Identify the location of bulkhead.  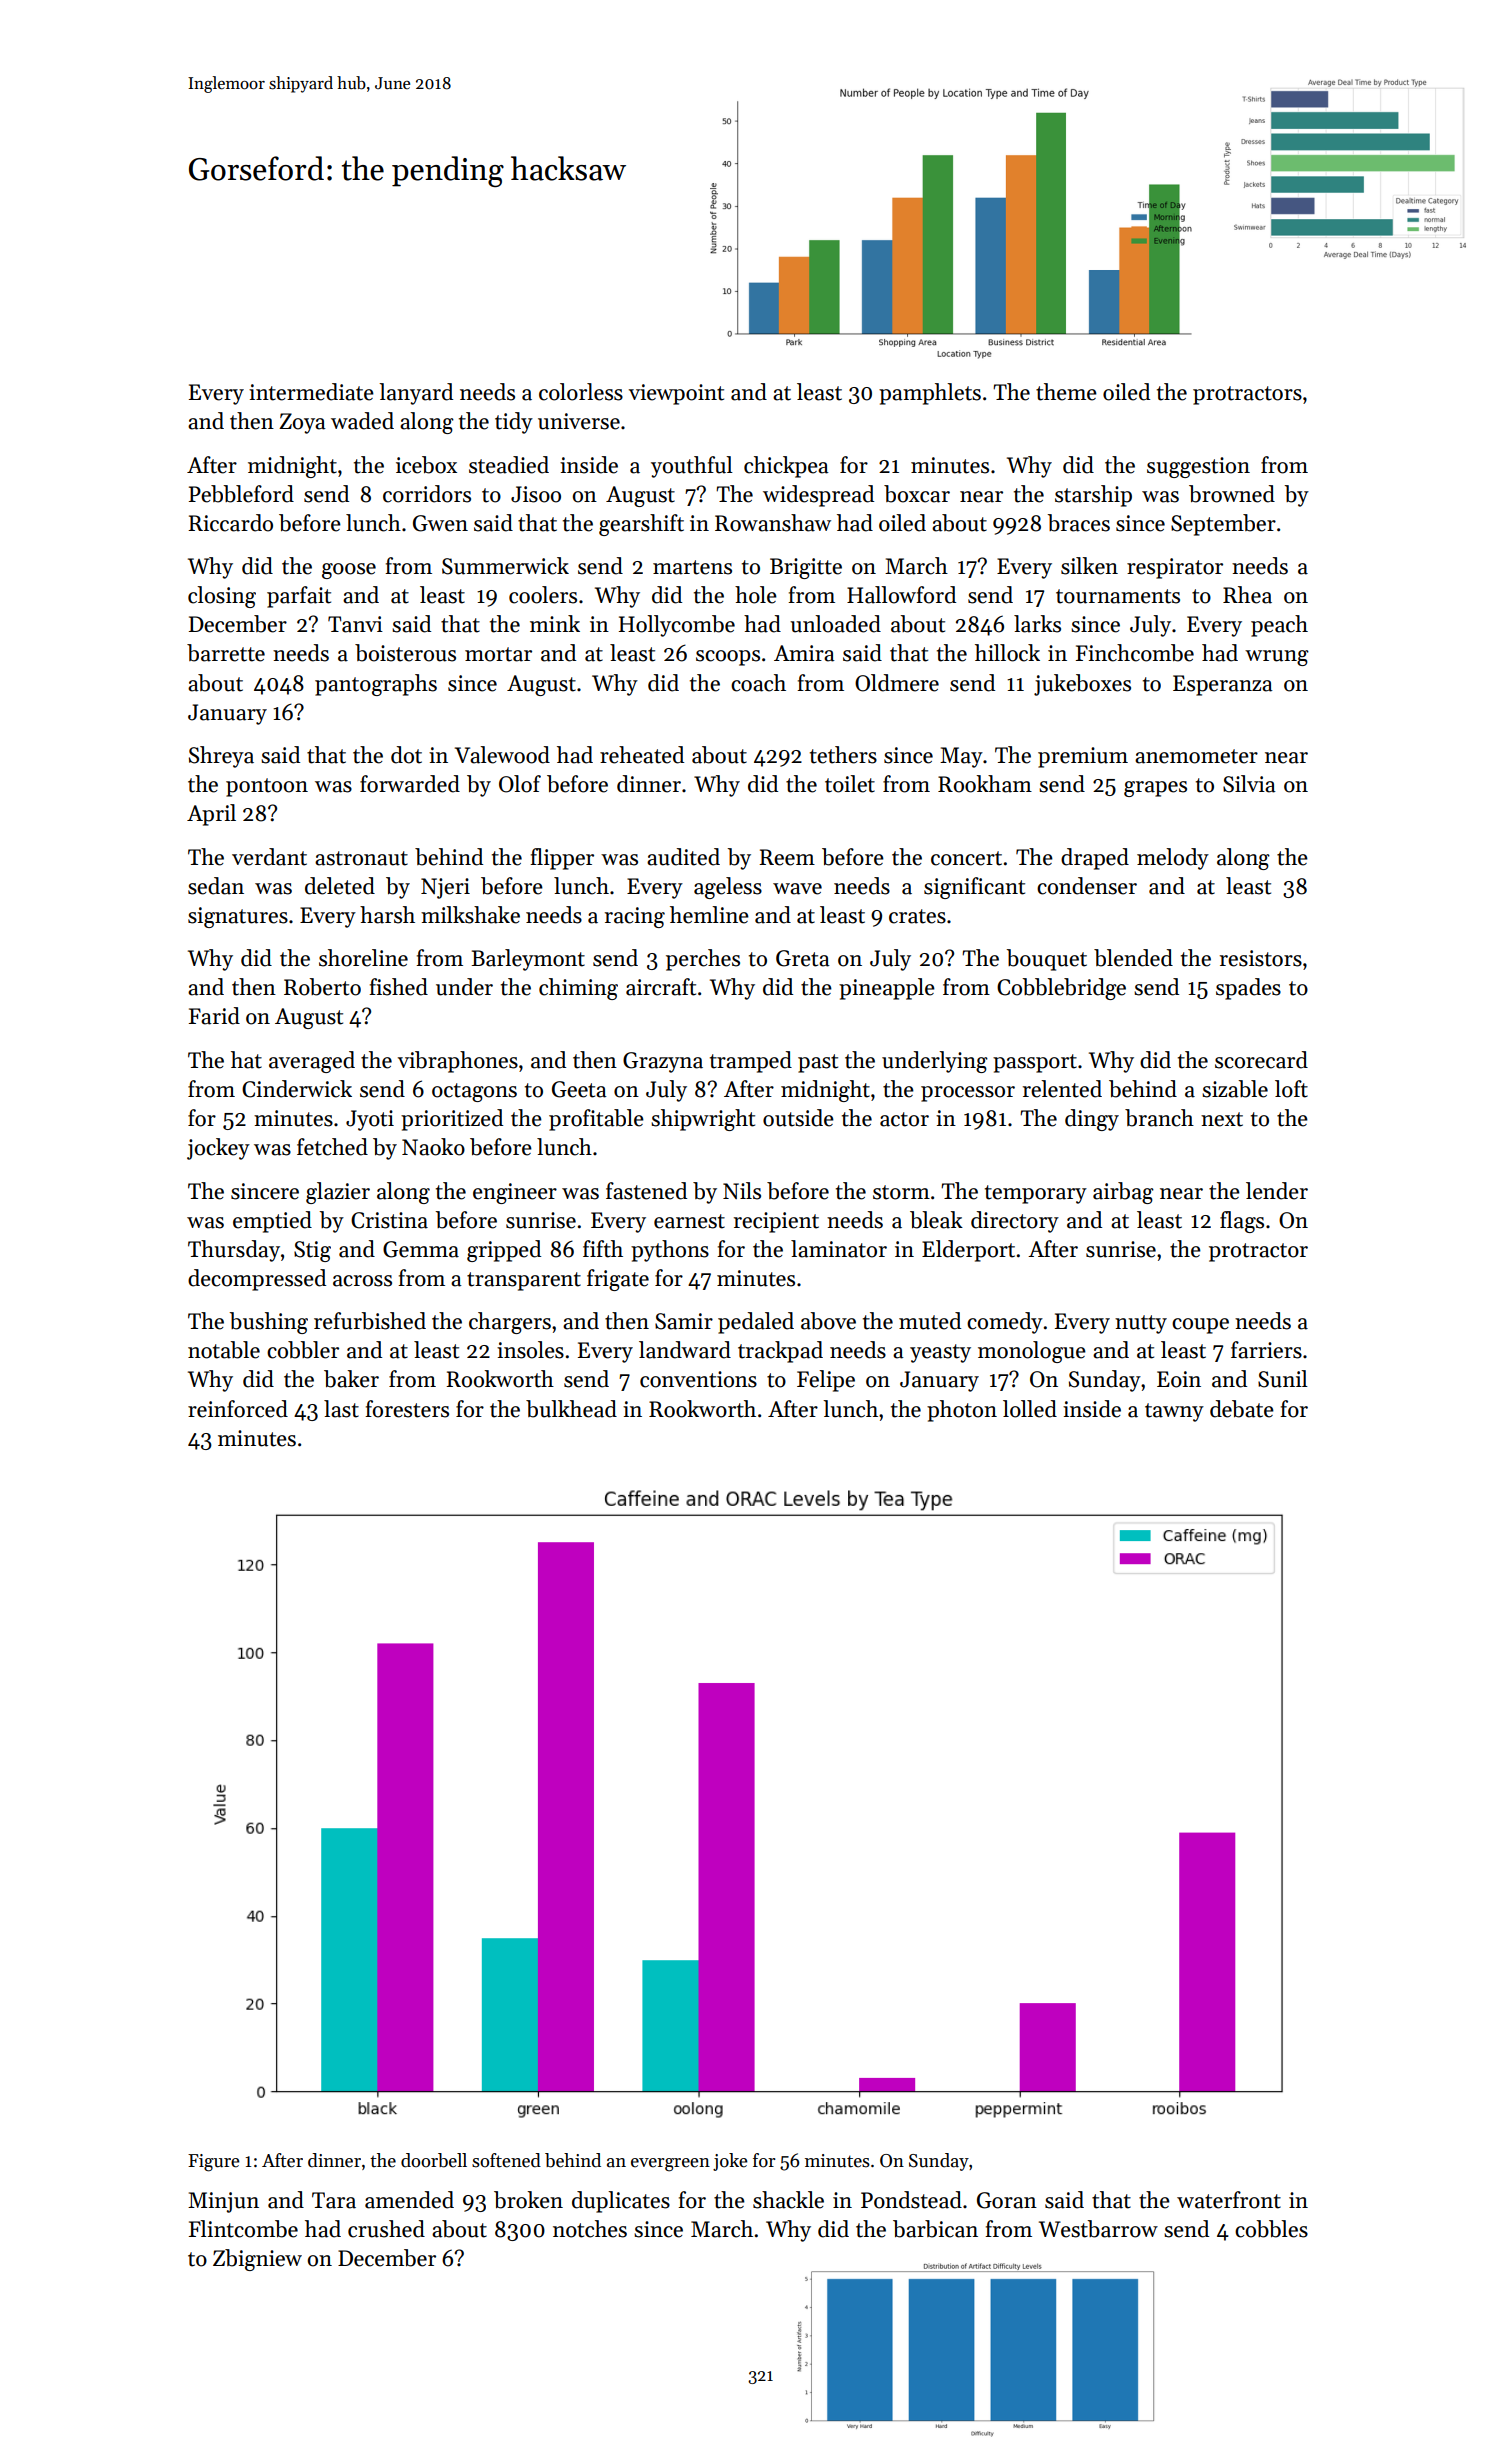
(571, 1409).
